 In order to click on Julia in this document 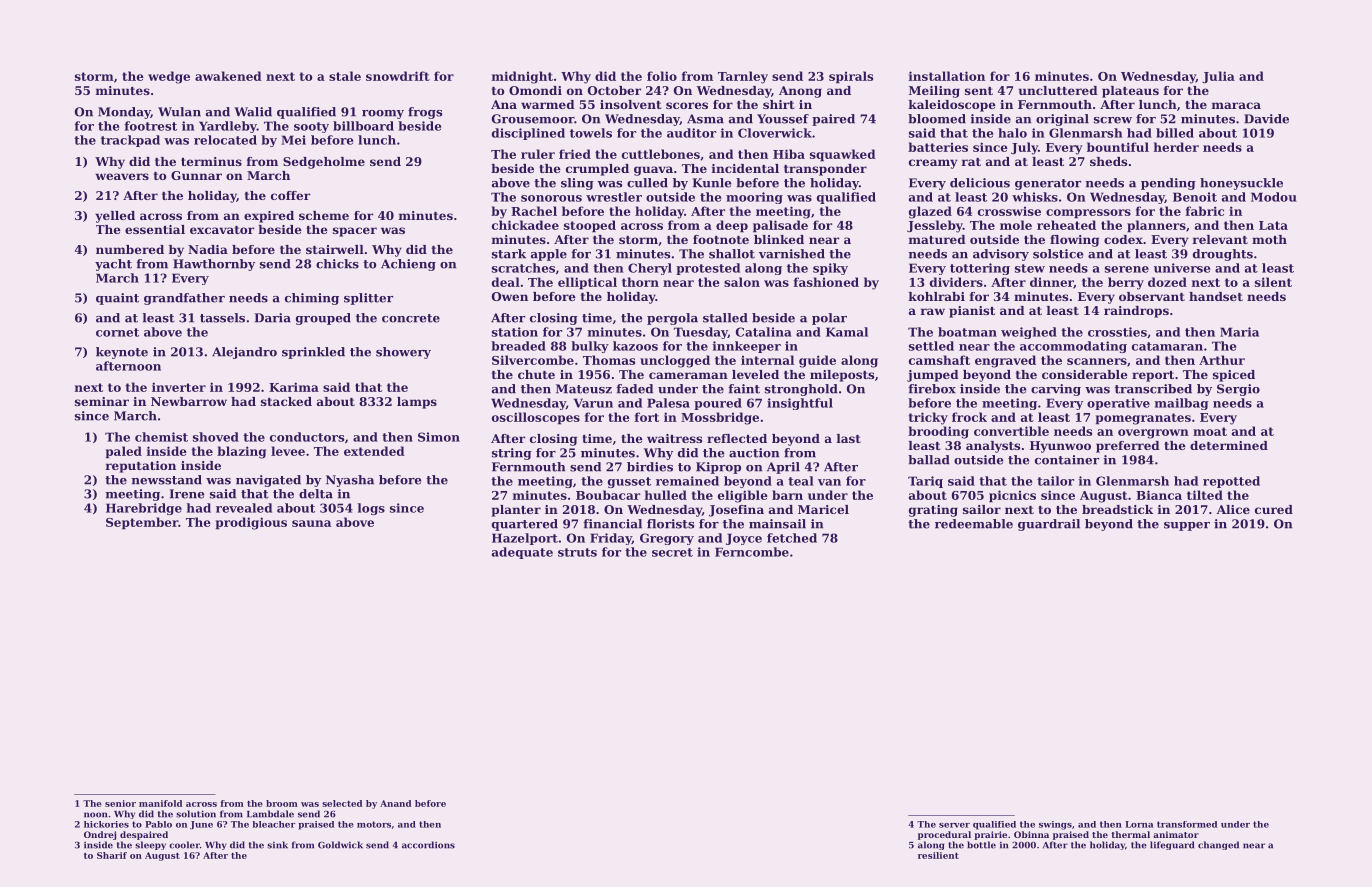, I will do `click(1218, 77)`.
